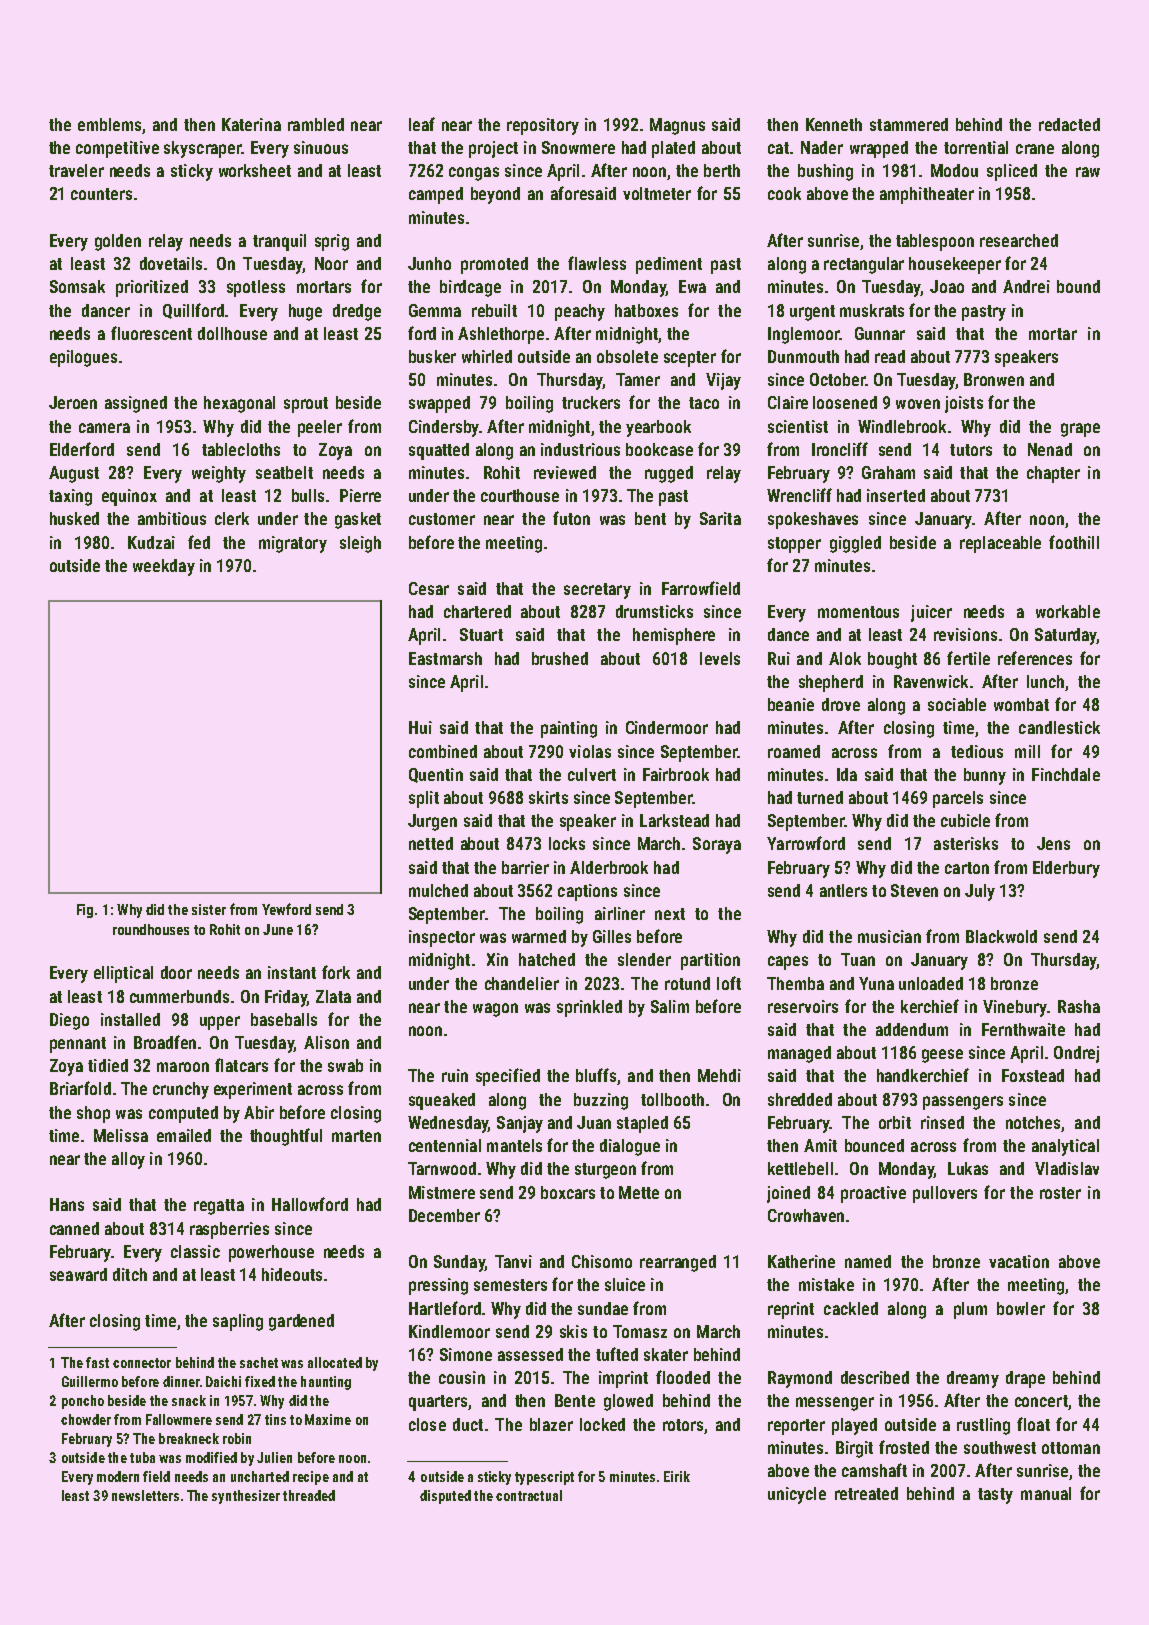  I want to click on Fig, so click(85, 911).
